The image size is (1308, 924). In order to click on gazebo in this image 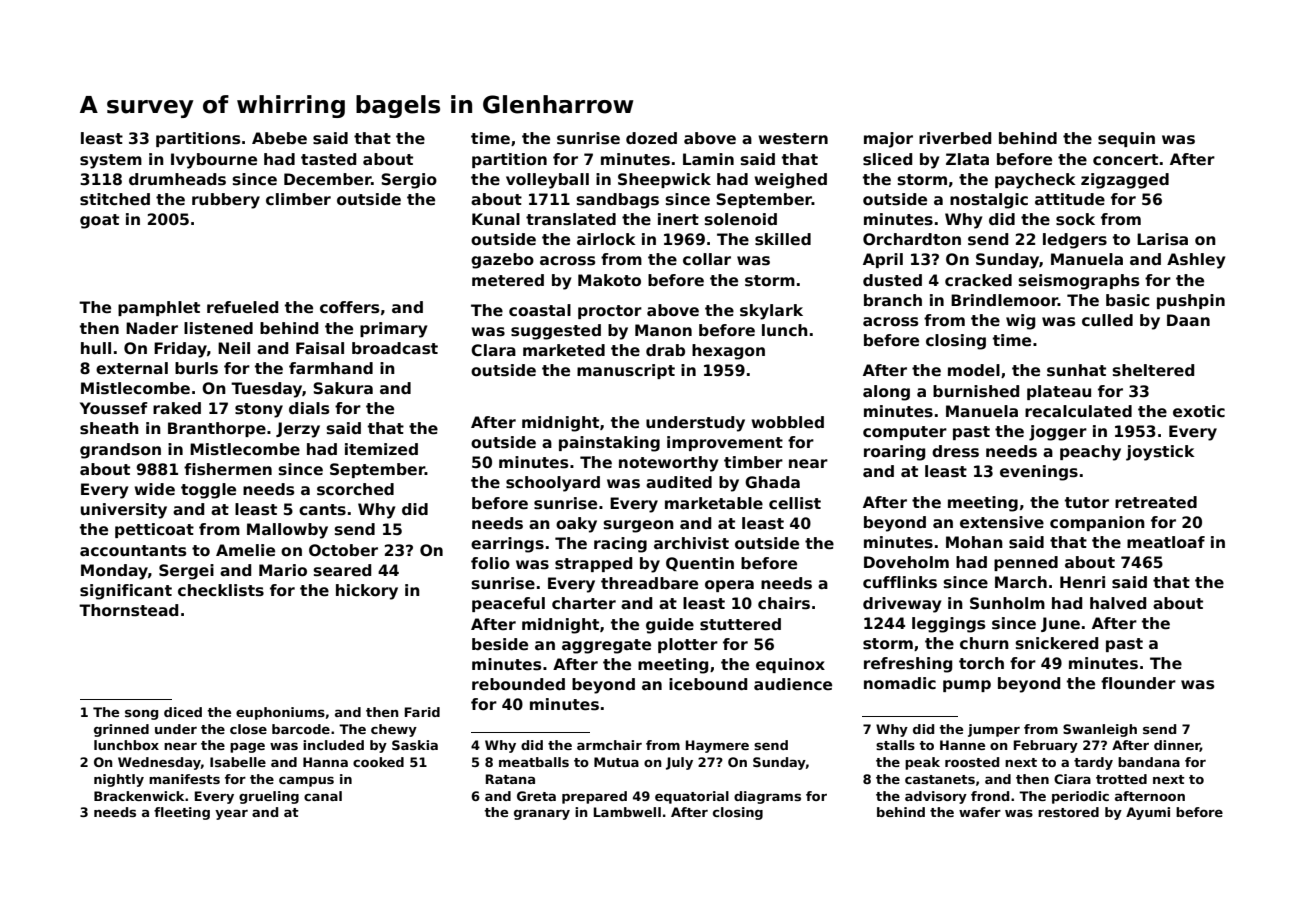, I will do `click(502, 261)`.
